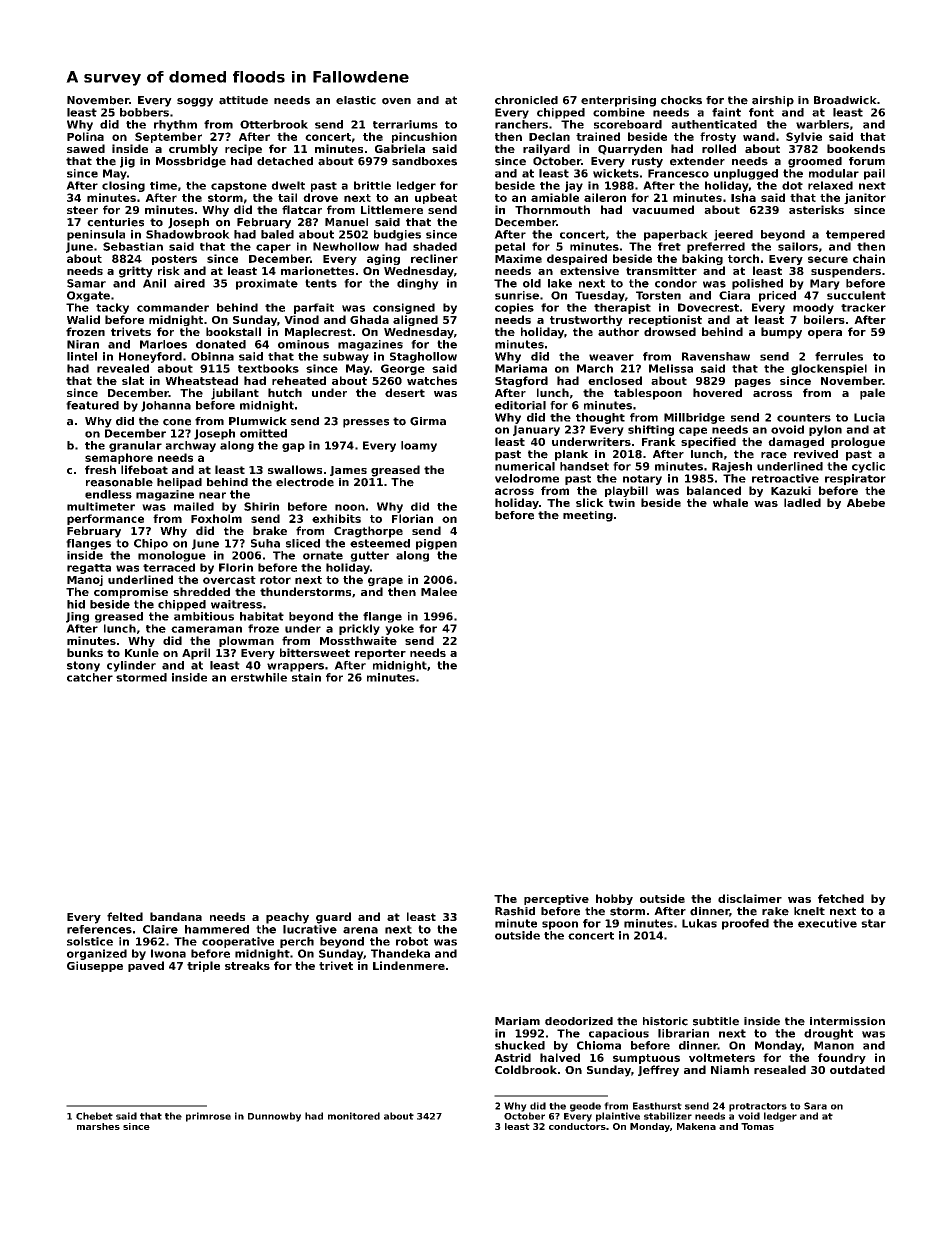  Describe the element at coordinates (866, 502) in the screenshot. I see `Abebe` at that location.
